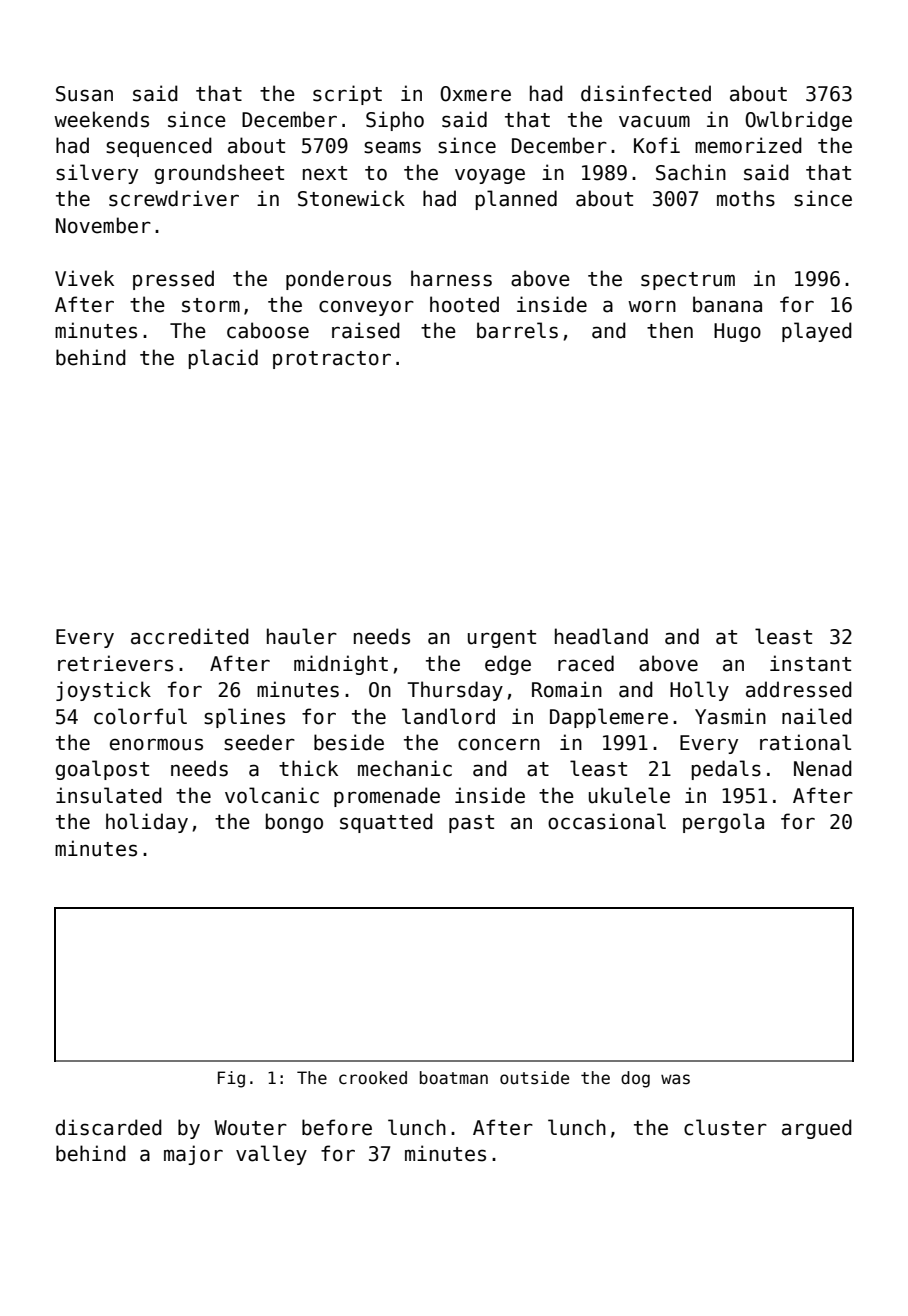  Describe the element at coordinates (156, 744) in the page. I see `enormous` at that location.
